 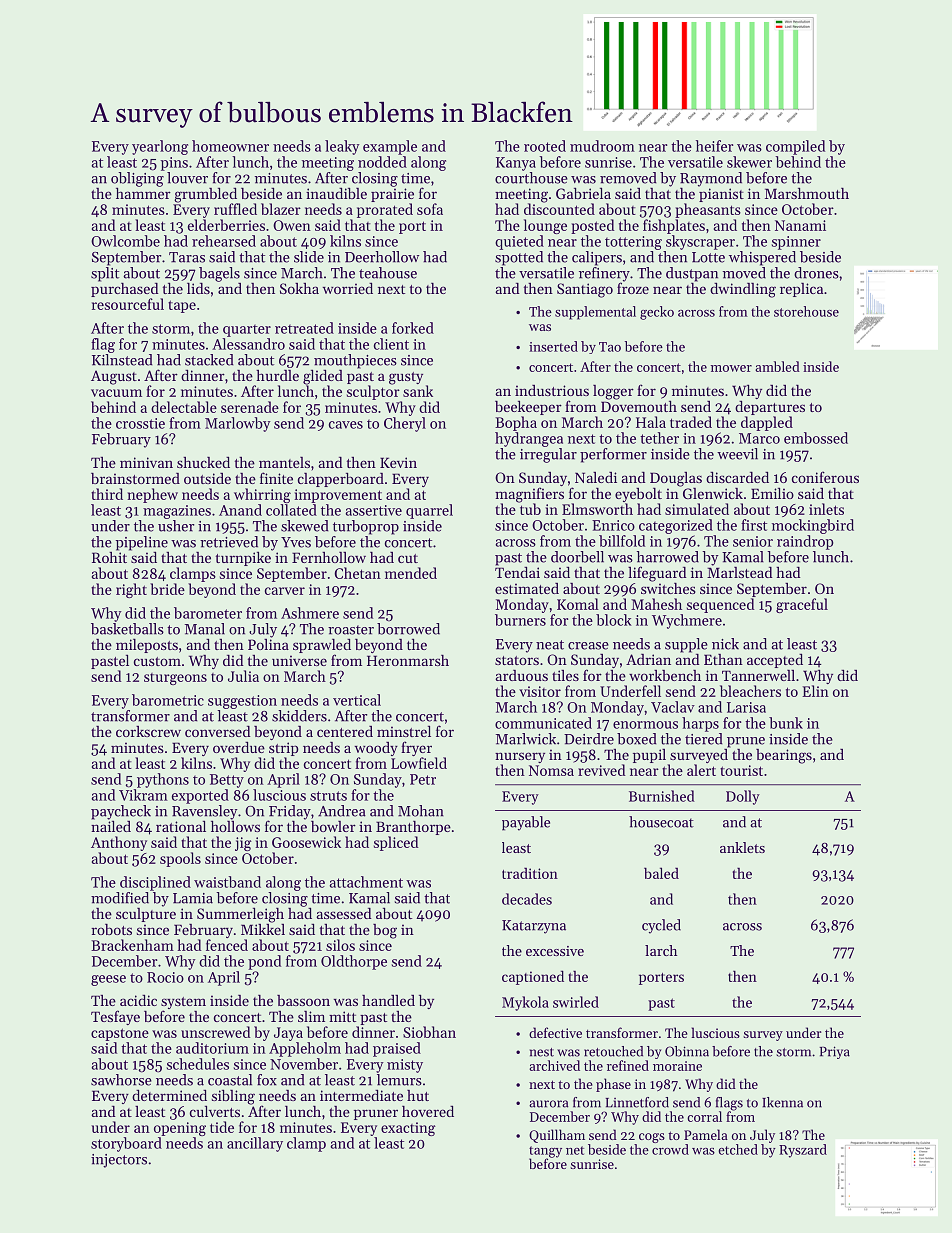 I want to click on homeowner, so click(x=230, y=146).
